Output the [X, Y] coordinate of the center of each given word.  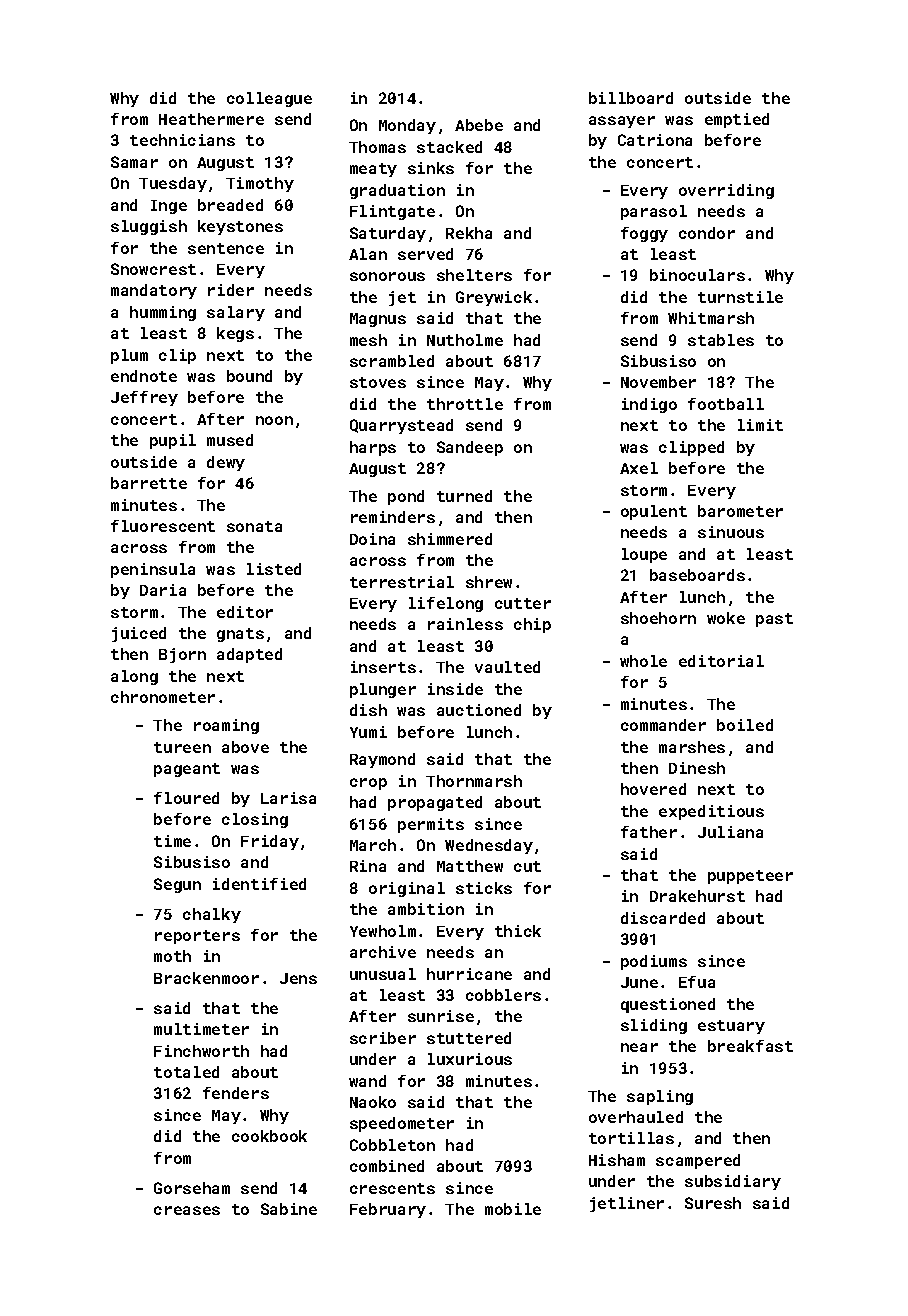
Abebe [479, 125]
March [373, 845]
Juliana [730, 832]
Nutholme [465, 340]
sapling [660, 1097]
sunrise [441, 1016]
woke [726, 618]
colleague [269, 99]
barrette [149, 483]
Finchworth [201, 1051]
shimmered [450, 539]
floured [186, 798]
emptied [737, 120]
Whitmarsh [711, 318]
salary [236, 313]
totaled [186, 1072]
